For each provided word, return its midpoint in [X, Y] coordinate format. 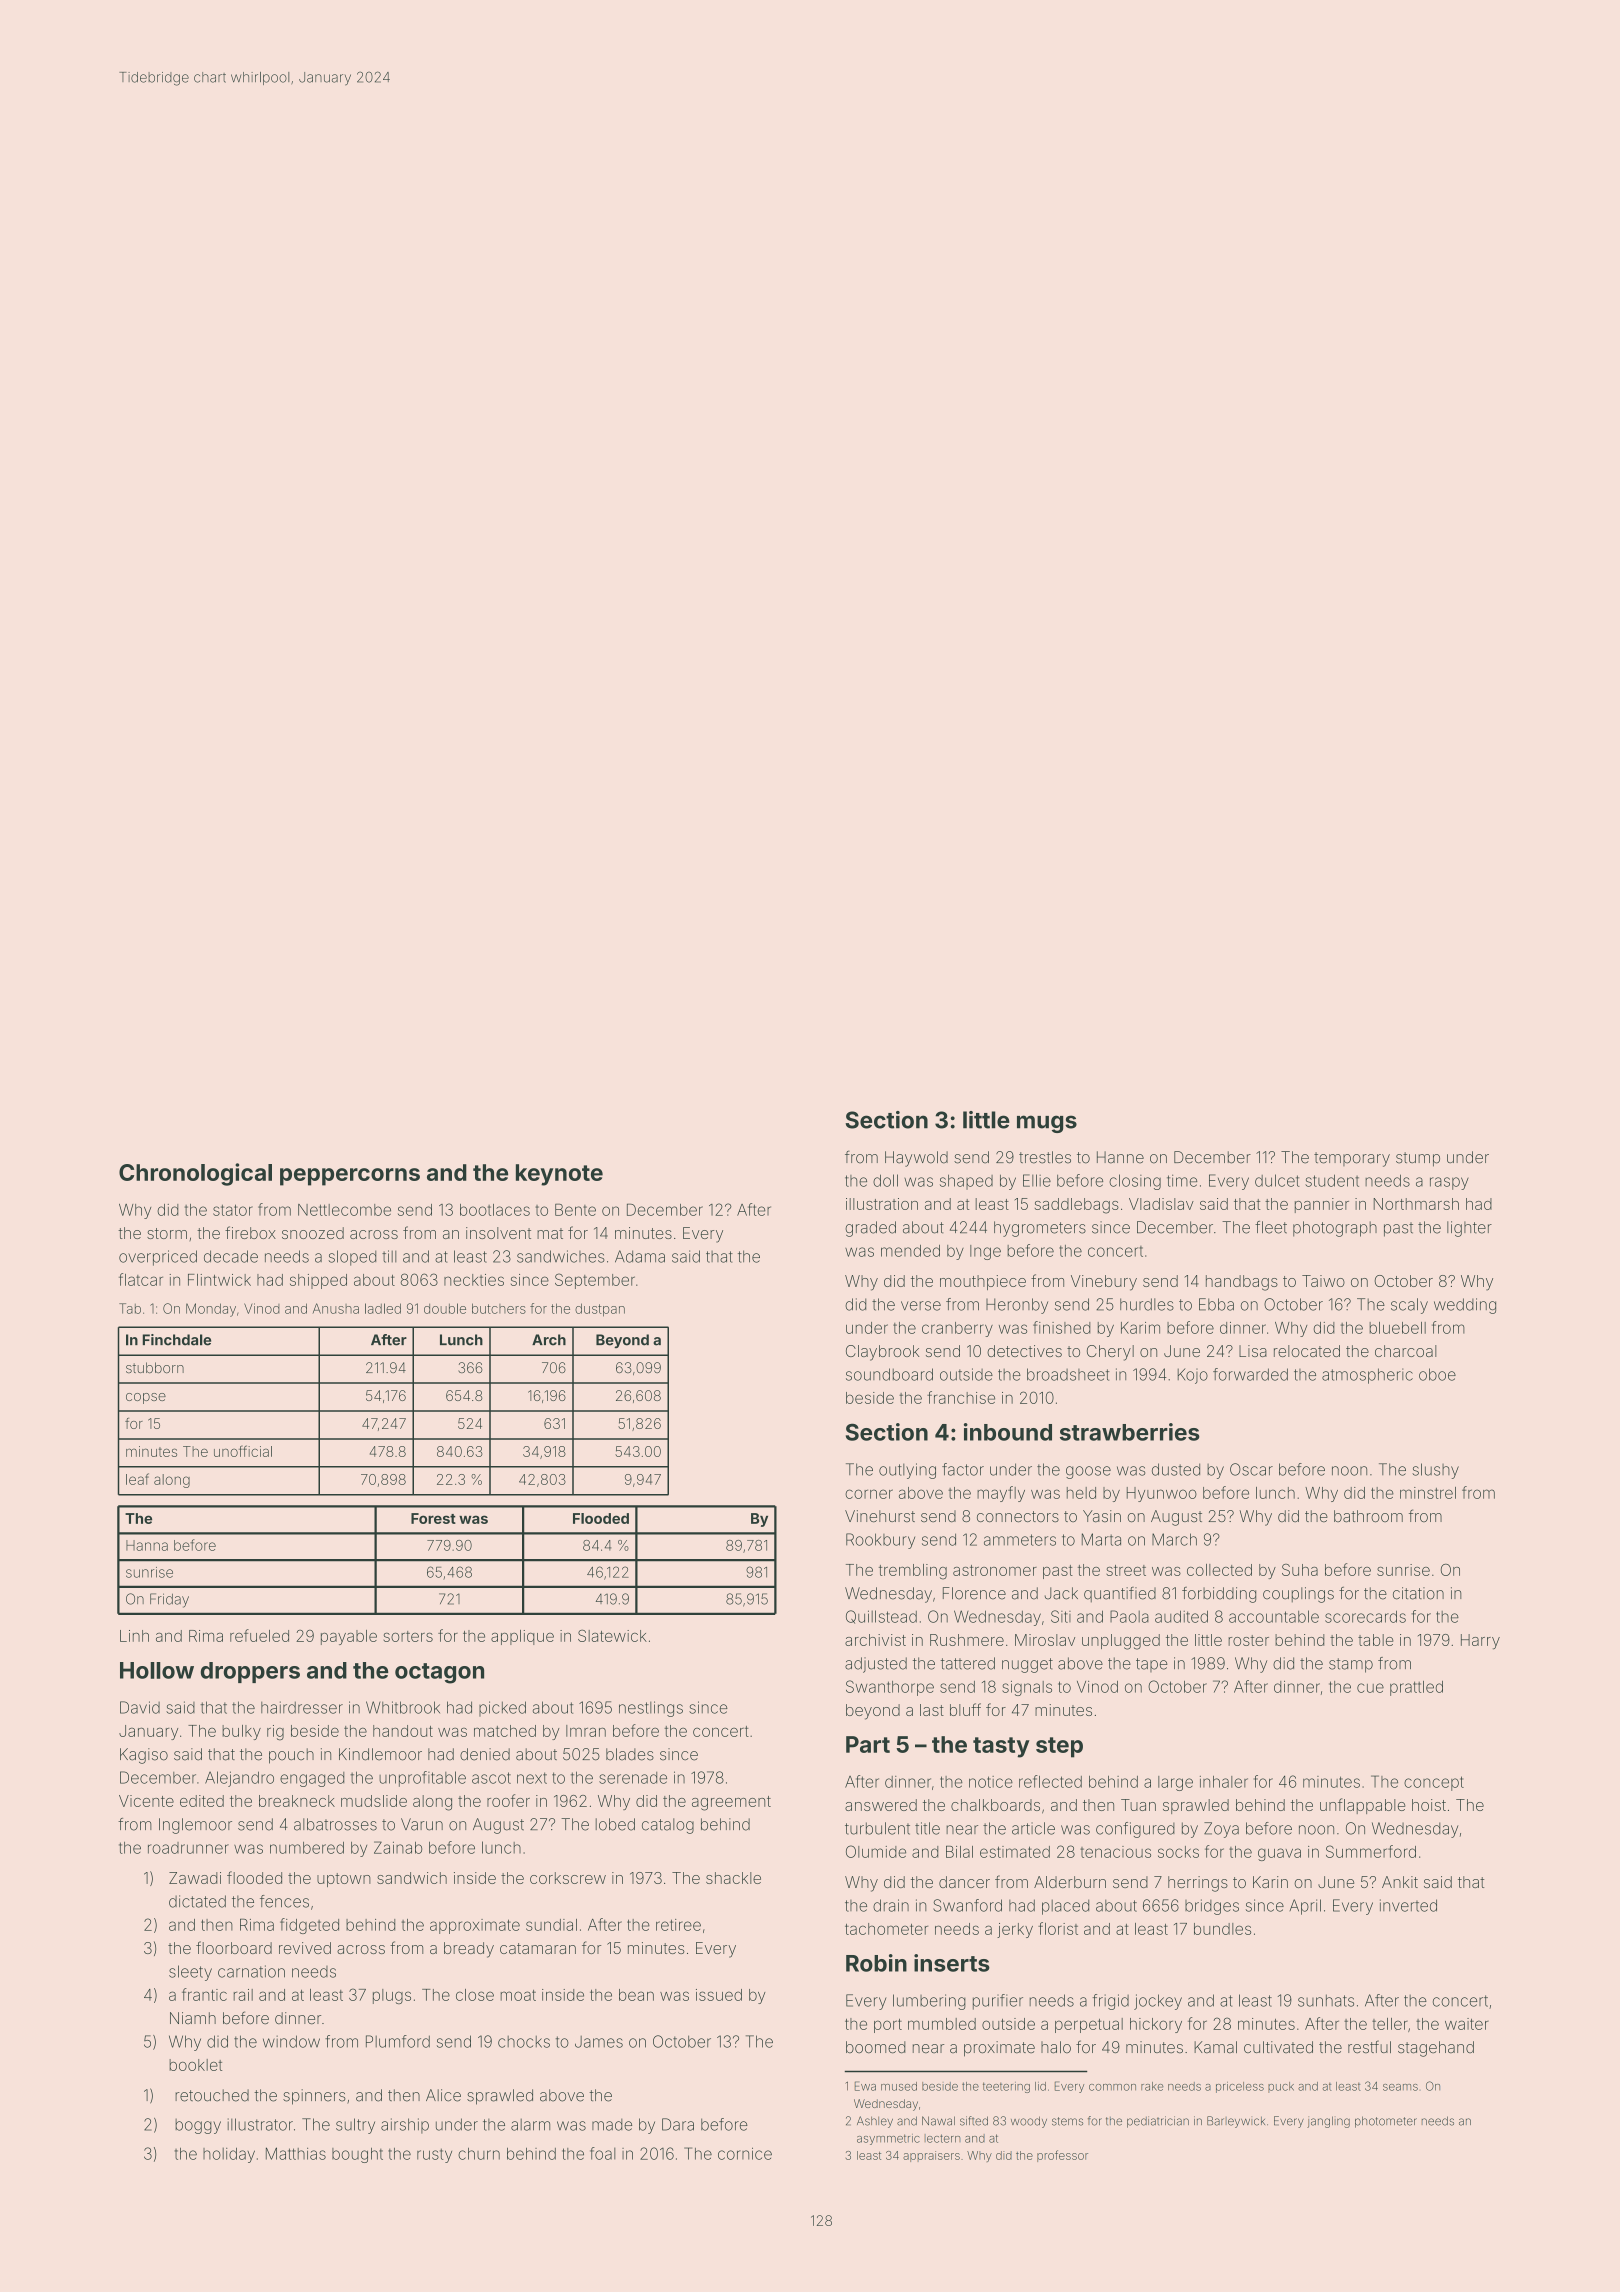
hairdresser [302, 1707]
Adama [640, 1256]
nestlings [651, 1709]
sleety [190, 1973]
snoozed [313, 1233]
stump [1418, 1159]
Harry [1480, 1642]
